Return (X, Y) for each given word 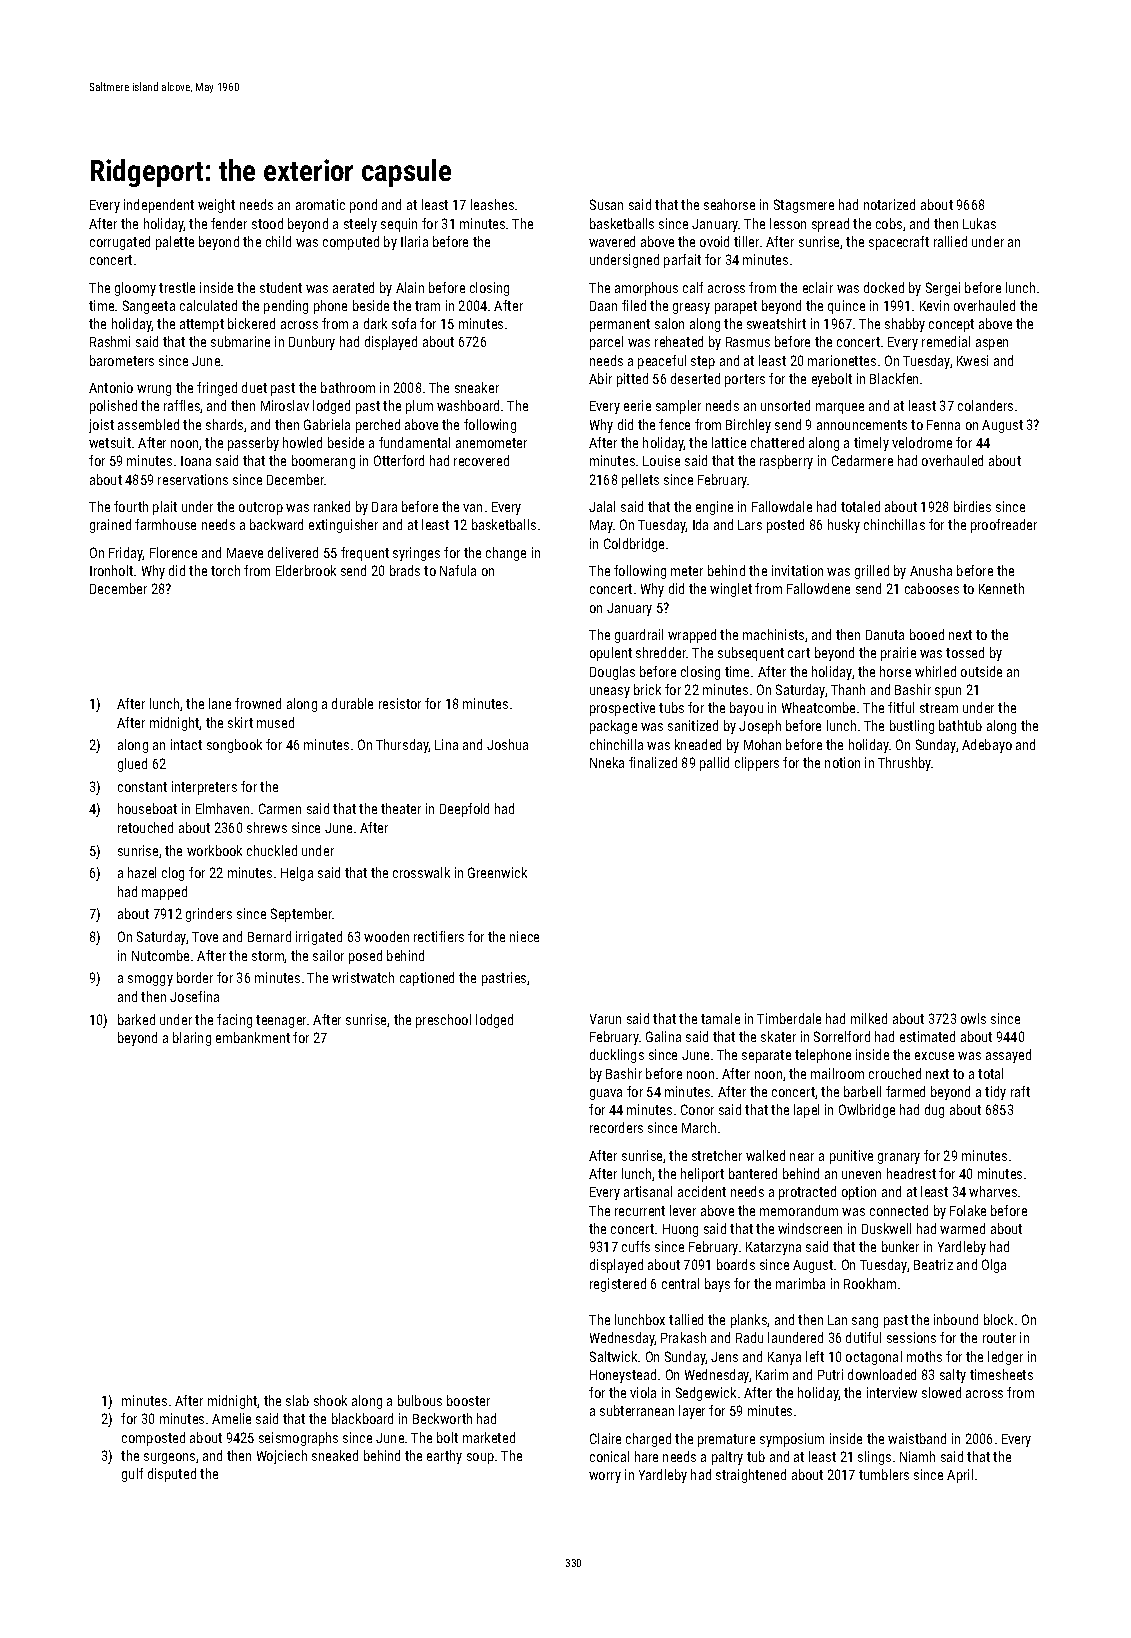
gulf (132, 1475)
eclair (818, 287)
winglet (731, 590)
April (960, 1476)
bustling (912, 727)
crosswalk (421, 872)
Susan (606, 204)
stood (267, 223)
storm (268, 957)
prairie (898, 654)
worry (605, 1477)
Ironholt (111, 570)
